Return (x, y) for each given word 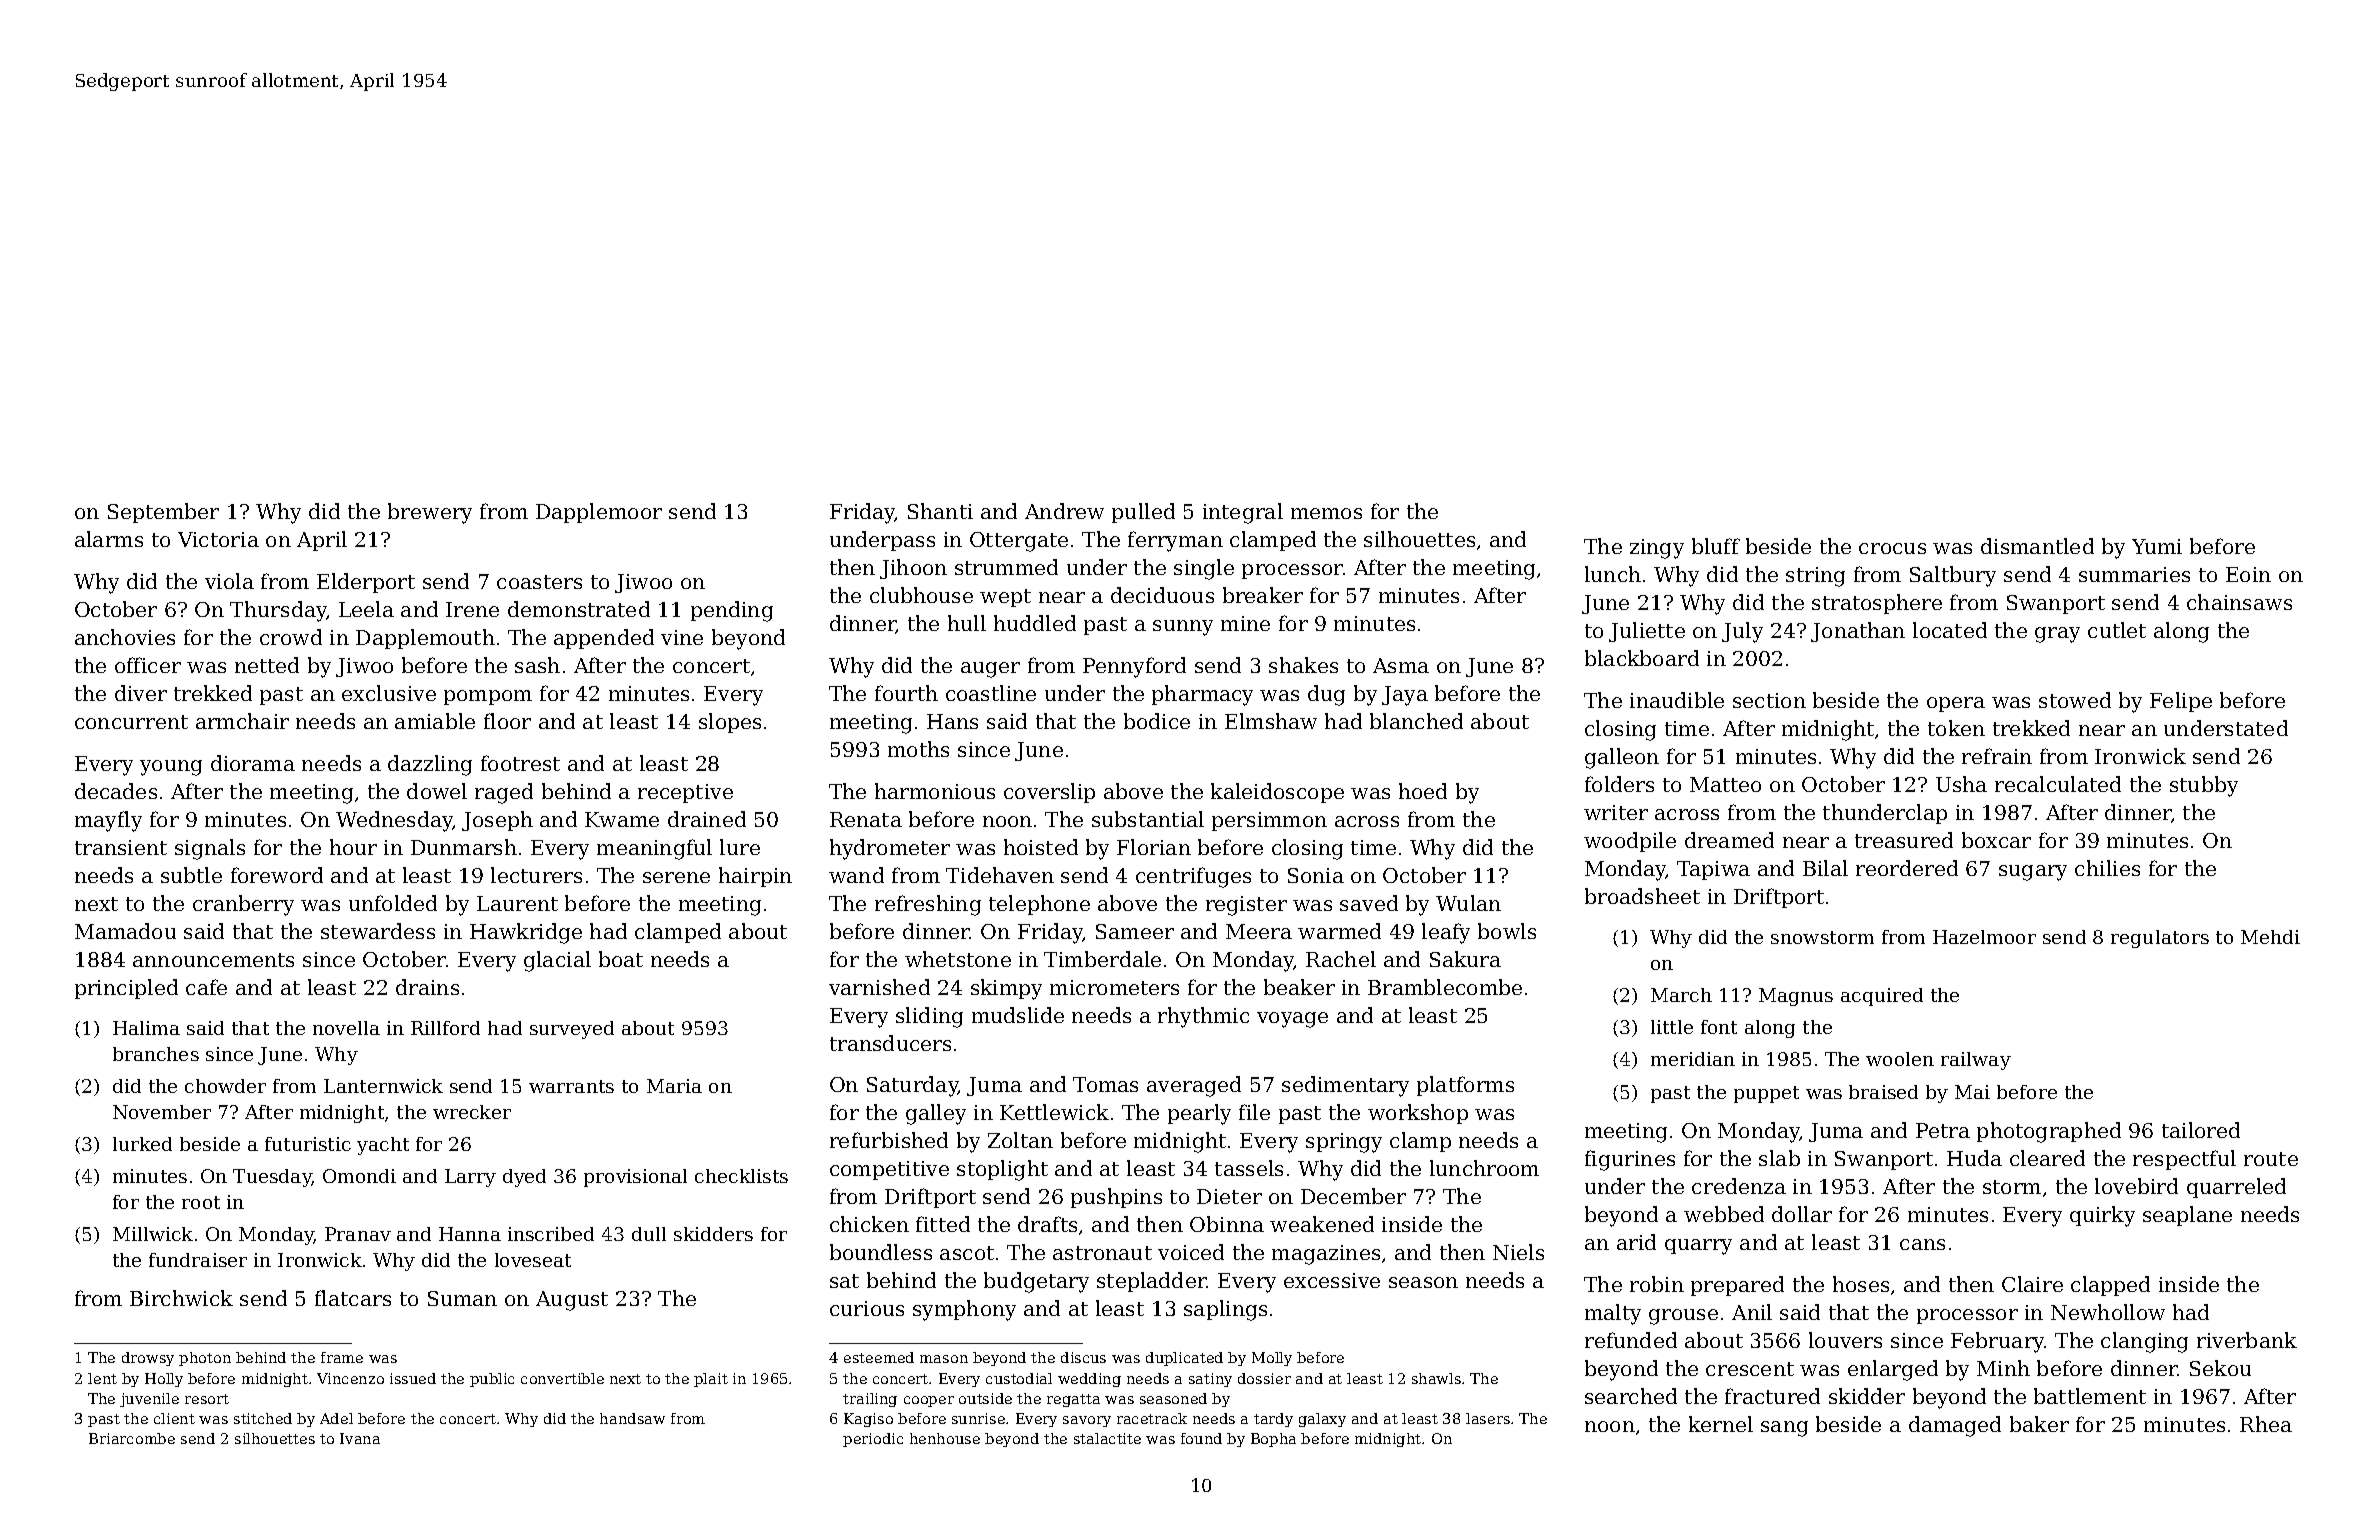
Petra (1943, 1130)
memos (1326, 513)
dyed (524, 1178)
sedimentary (1345, 1086)
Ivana (360, 1438)
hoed (1423, 791)
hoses (1861, 1284)
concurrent (131, 722)
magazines (1326, 1255)
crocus (1892, 548)
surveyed (572, 1030)
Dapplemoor (599, 513)
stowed (2075, 700)
